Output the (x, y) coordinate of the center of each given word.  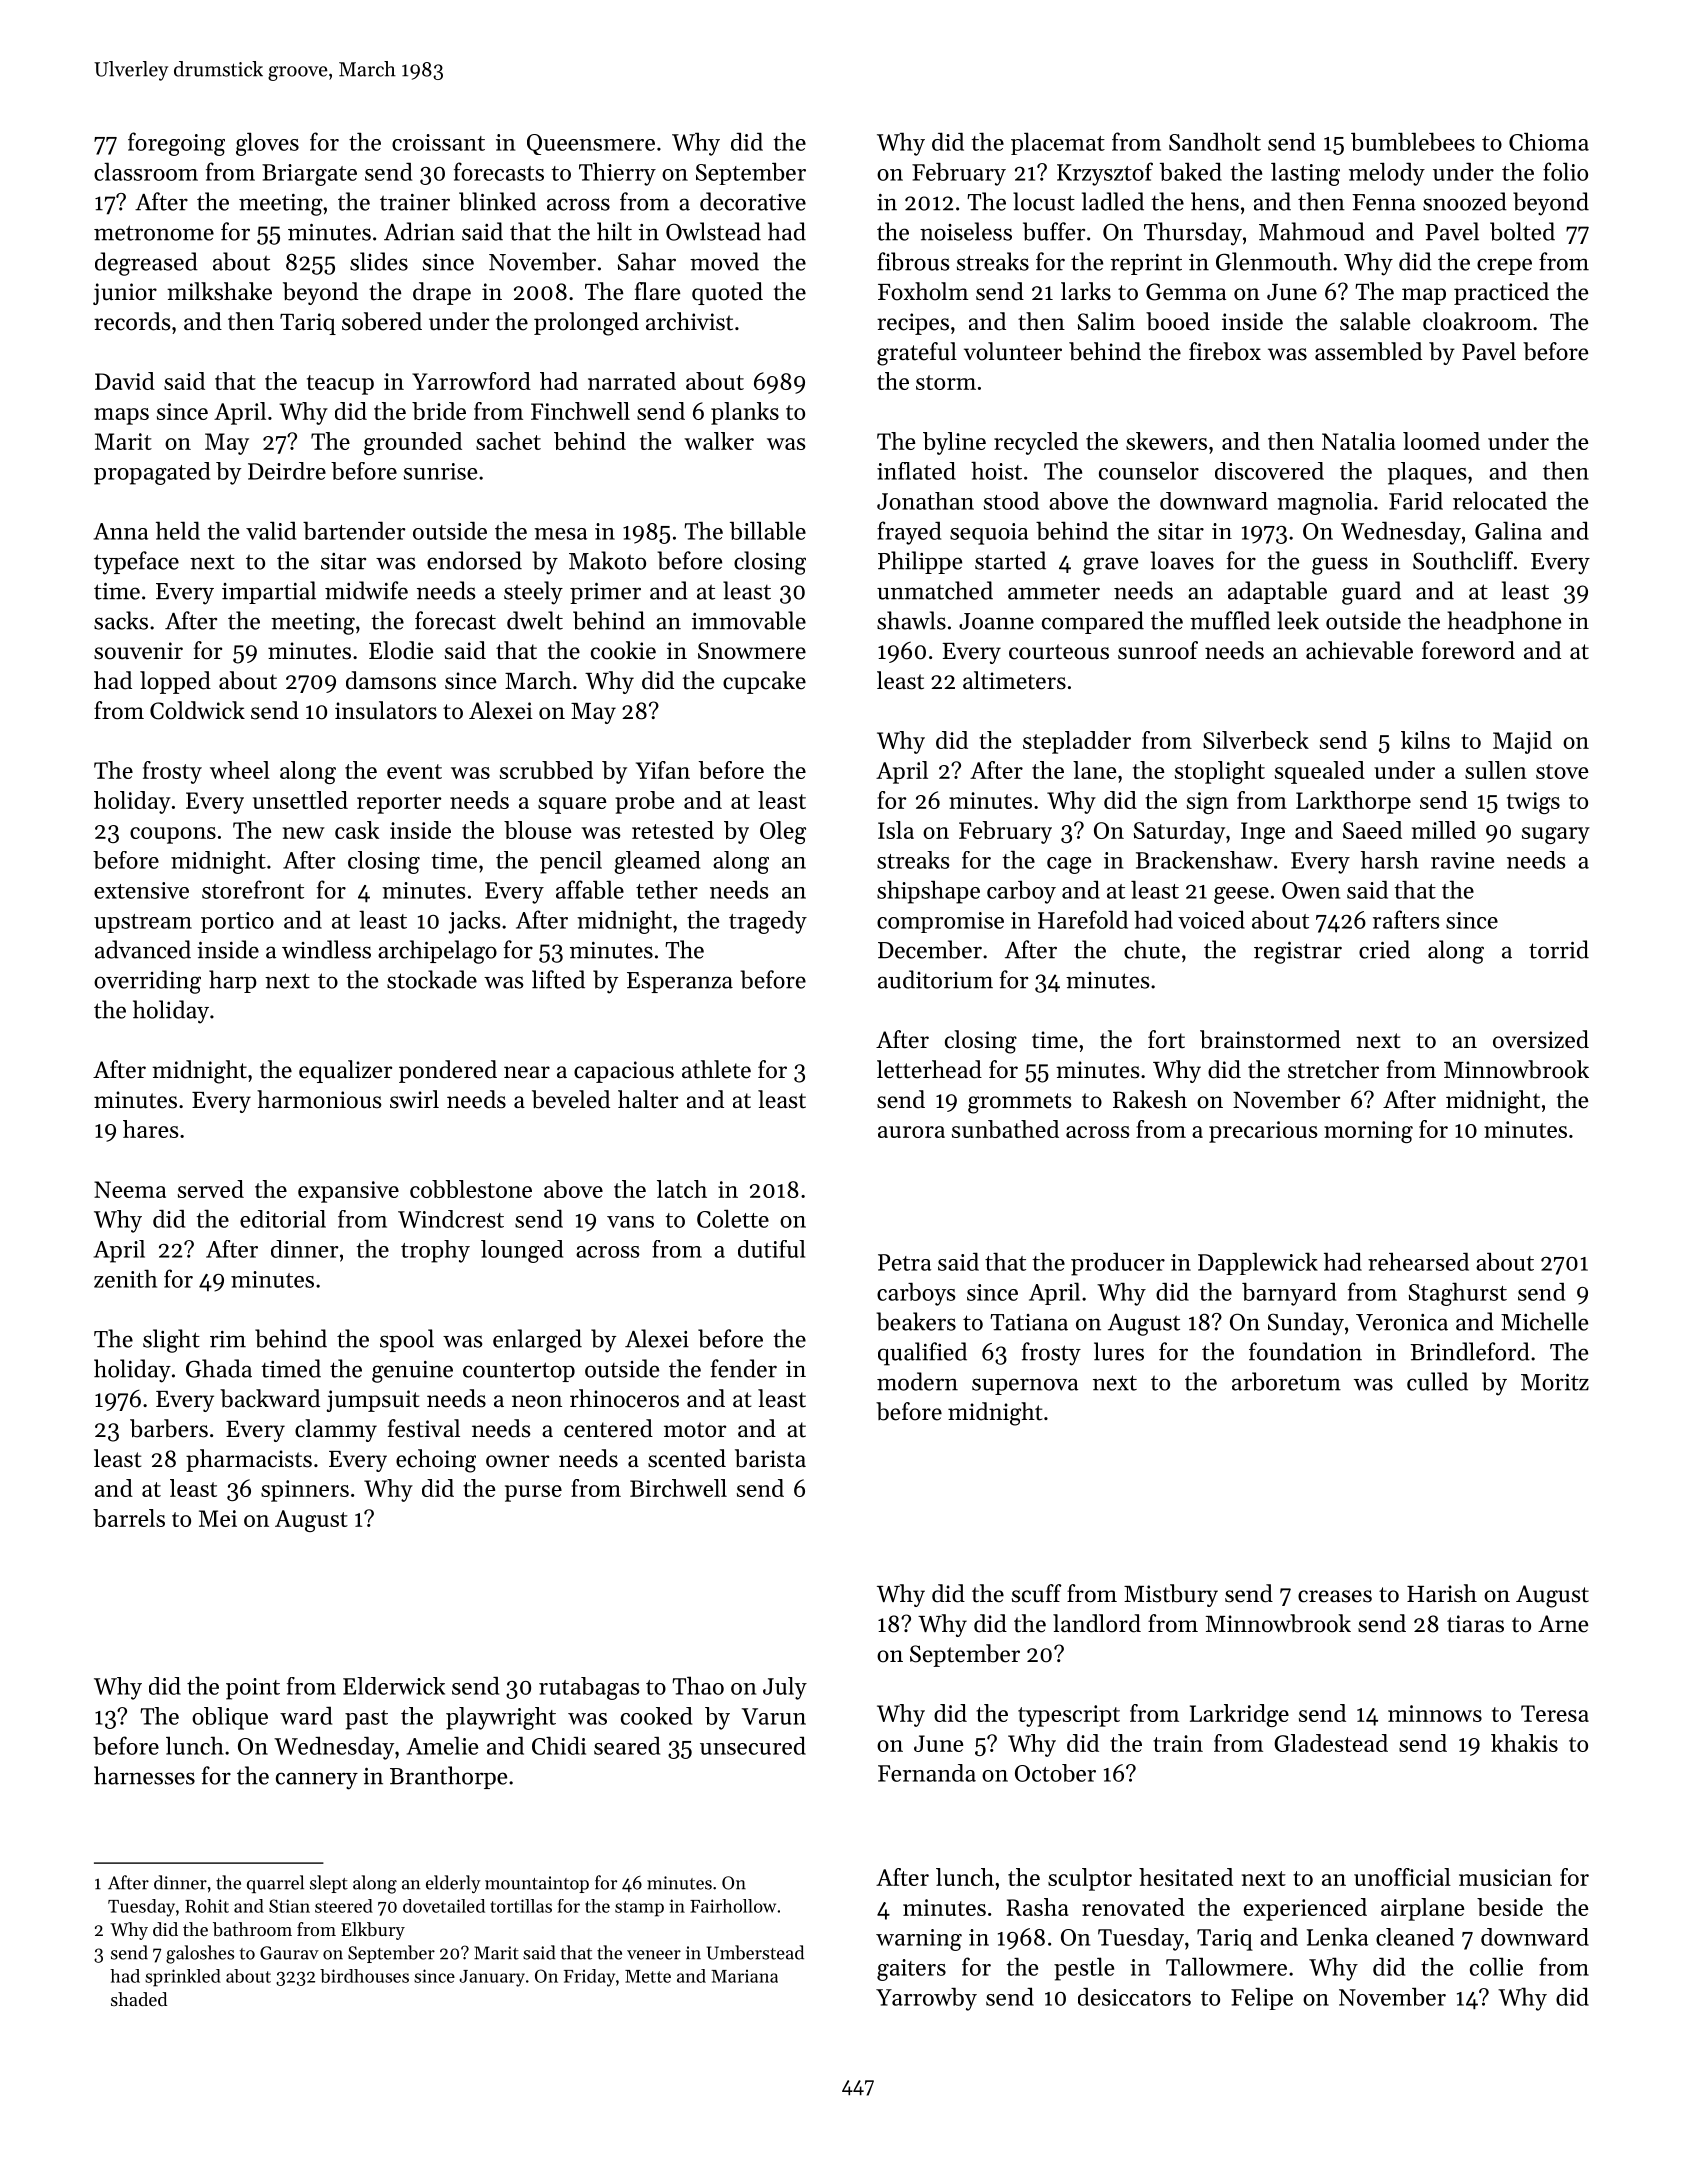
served (211, 1189)
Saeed (1372, 830)
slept (329, 1884)
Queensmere (591, 144)
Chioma (1549, 141)
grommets (1019, 1103)
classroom (146, 171)
